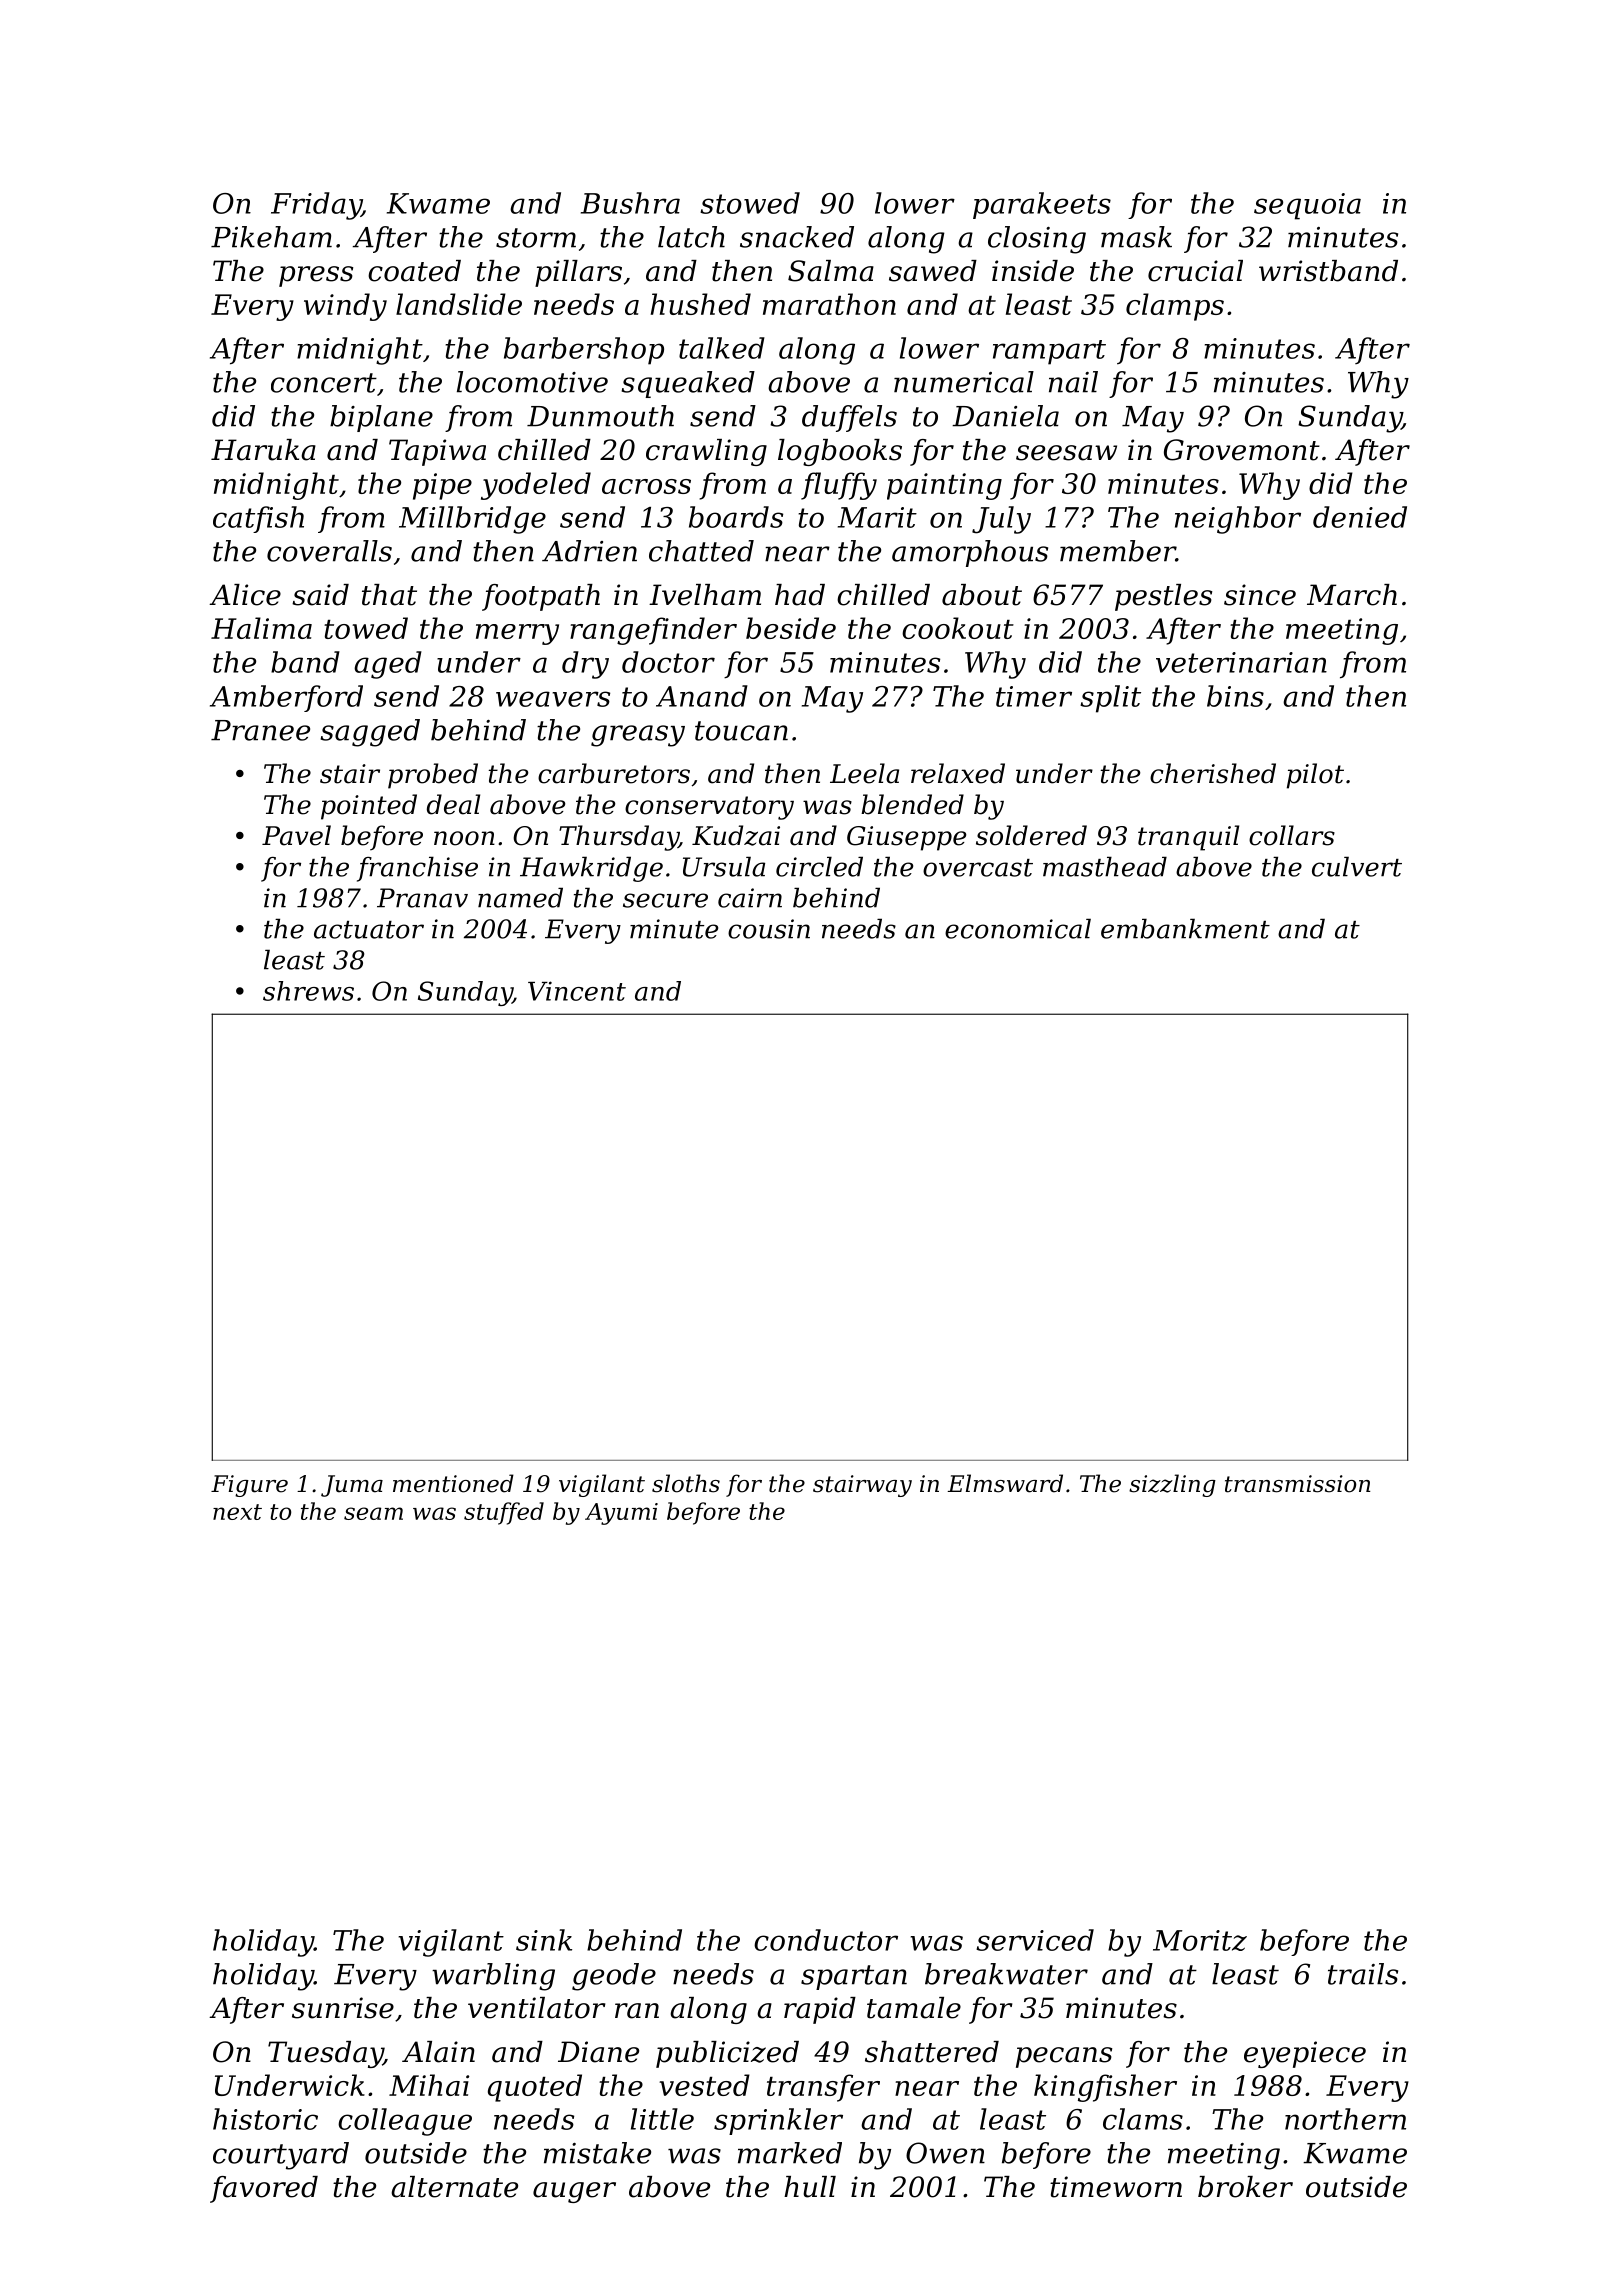 This screenshot has width=1620, height=2292. I want to click on storm, so click(536, 238).
